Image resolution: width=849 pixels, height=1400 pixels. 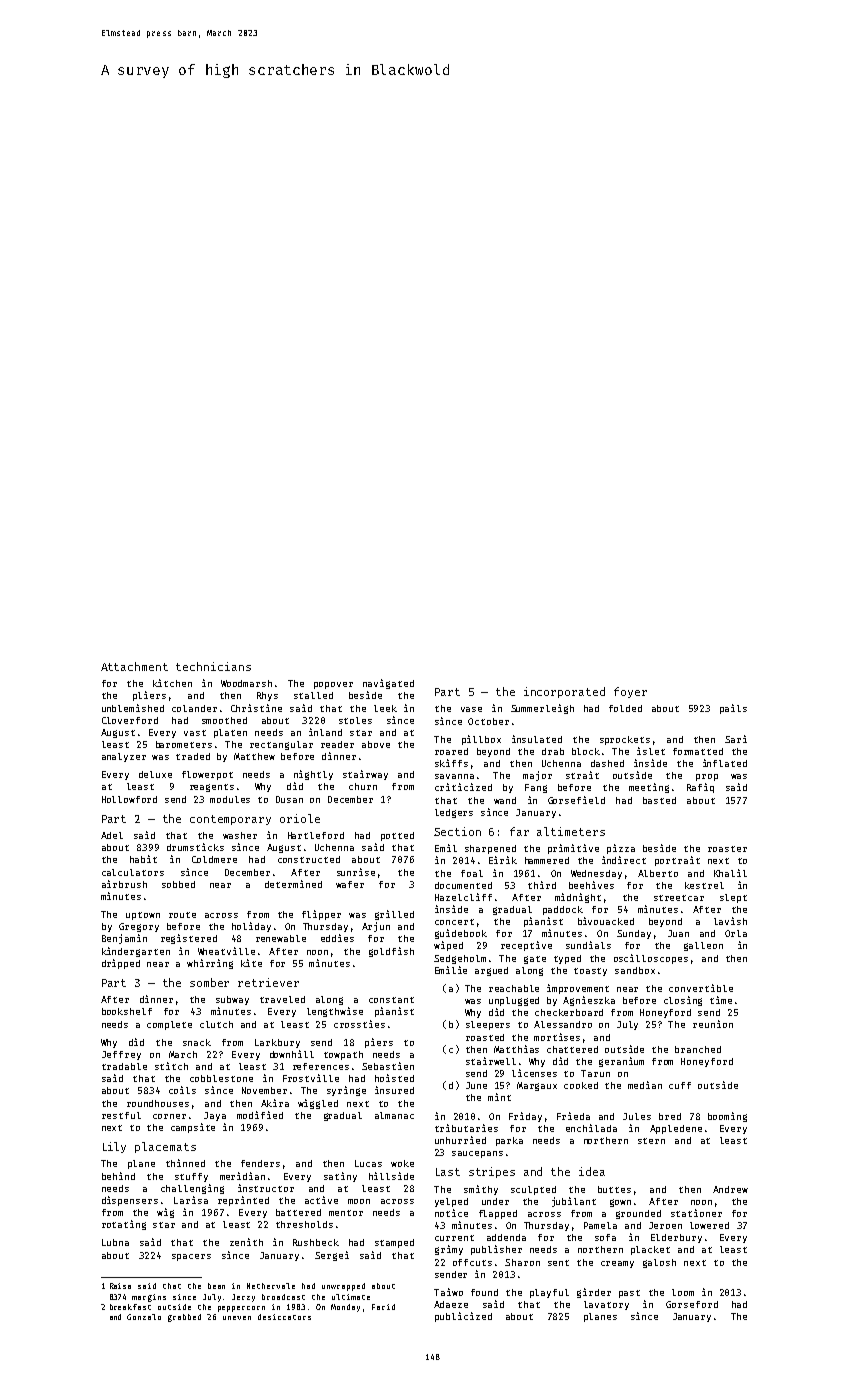 What do you see at coordinates (133, 708) in the image?
I see `unblemished` at bounding box center [133, 708].
